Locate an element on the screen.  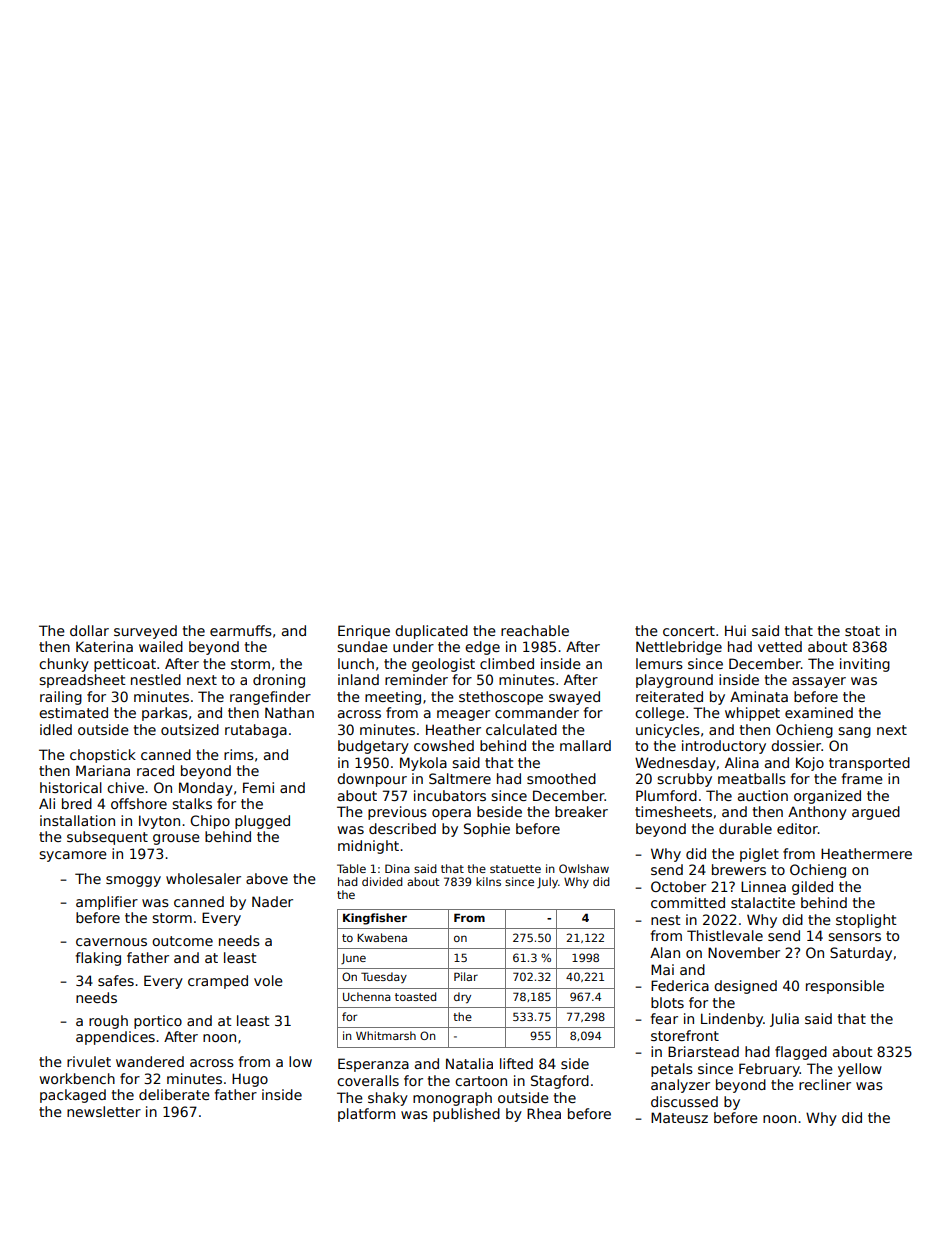
portico is located at coordinates (158, 1022).
